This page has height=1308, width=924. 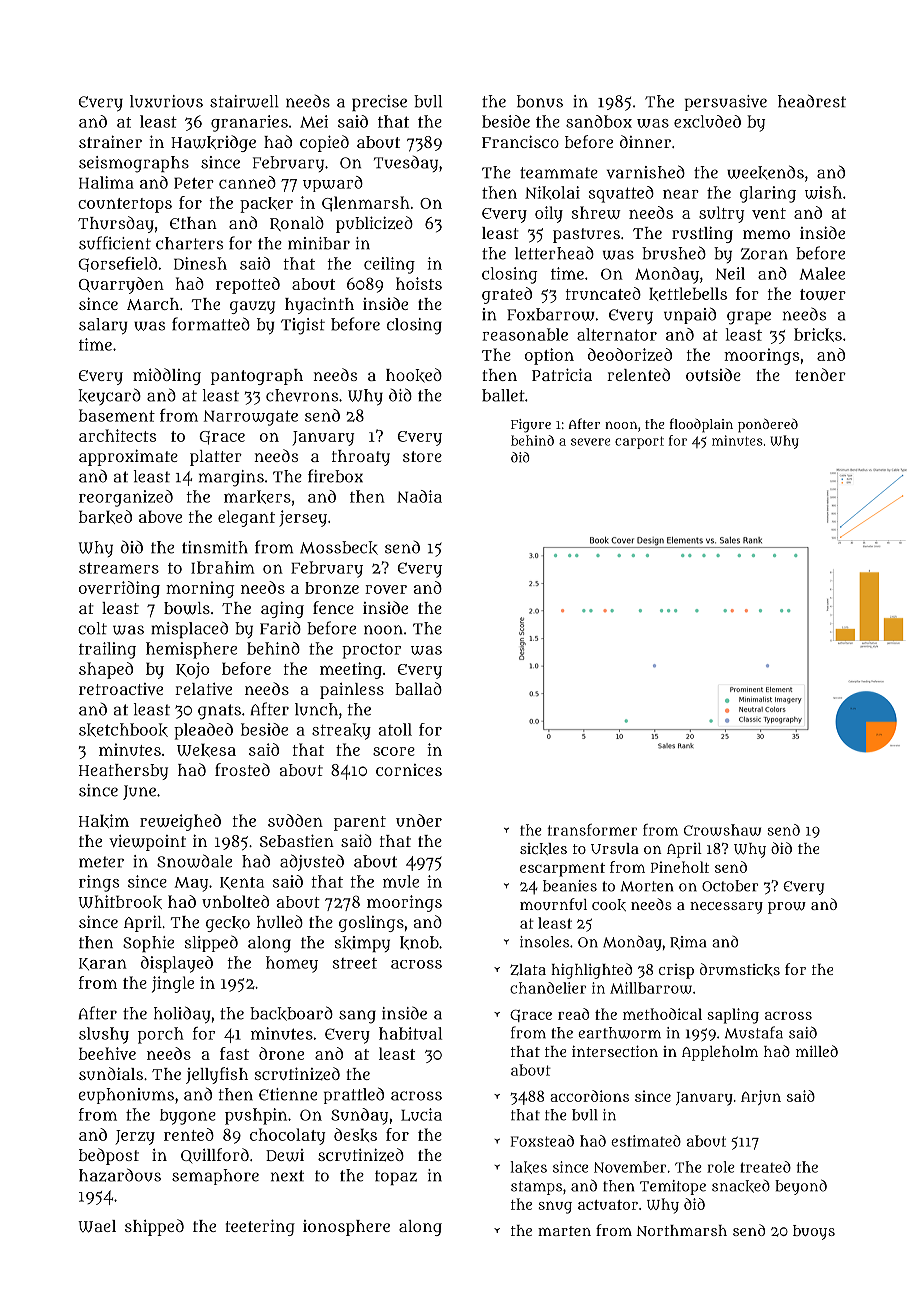 What do you see at coordinates (520, 141) in the page?
I see `Francisco` at bounding box center [520, 141].
